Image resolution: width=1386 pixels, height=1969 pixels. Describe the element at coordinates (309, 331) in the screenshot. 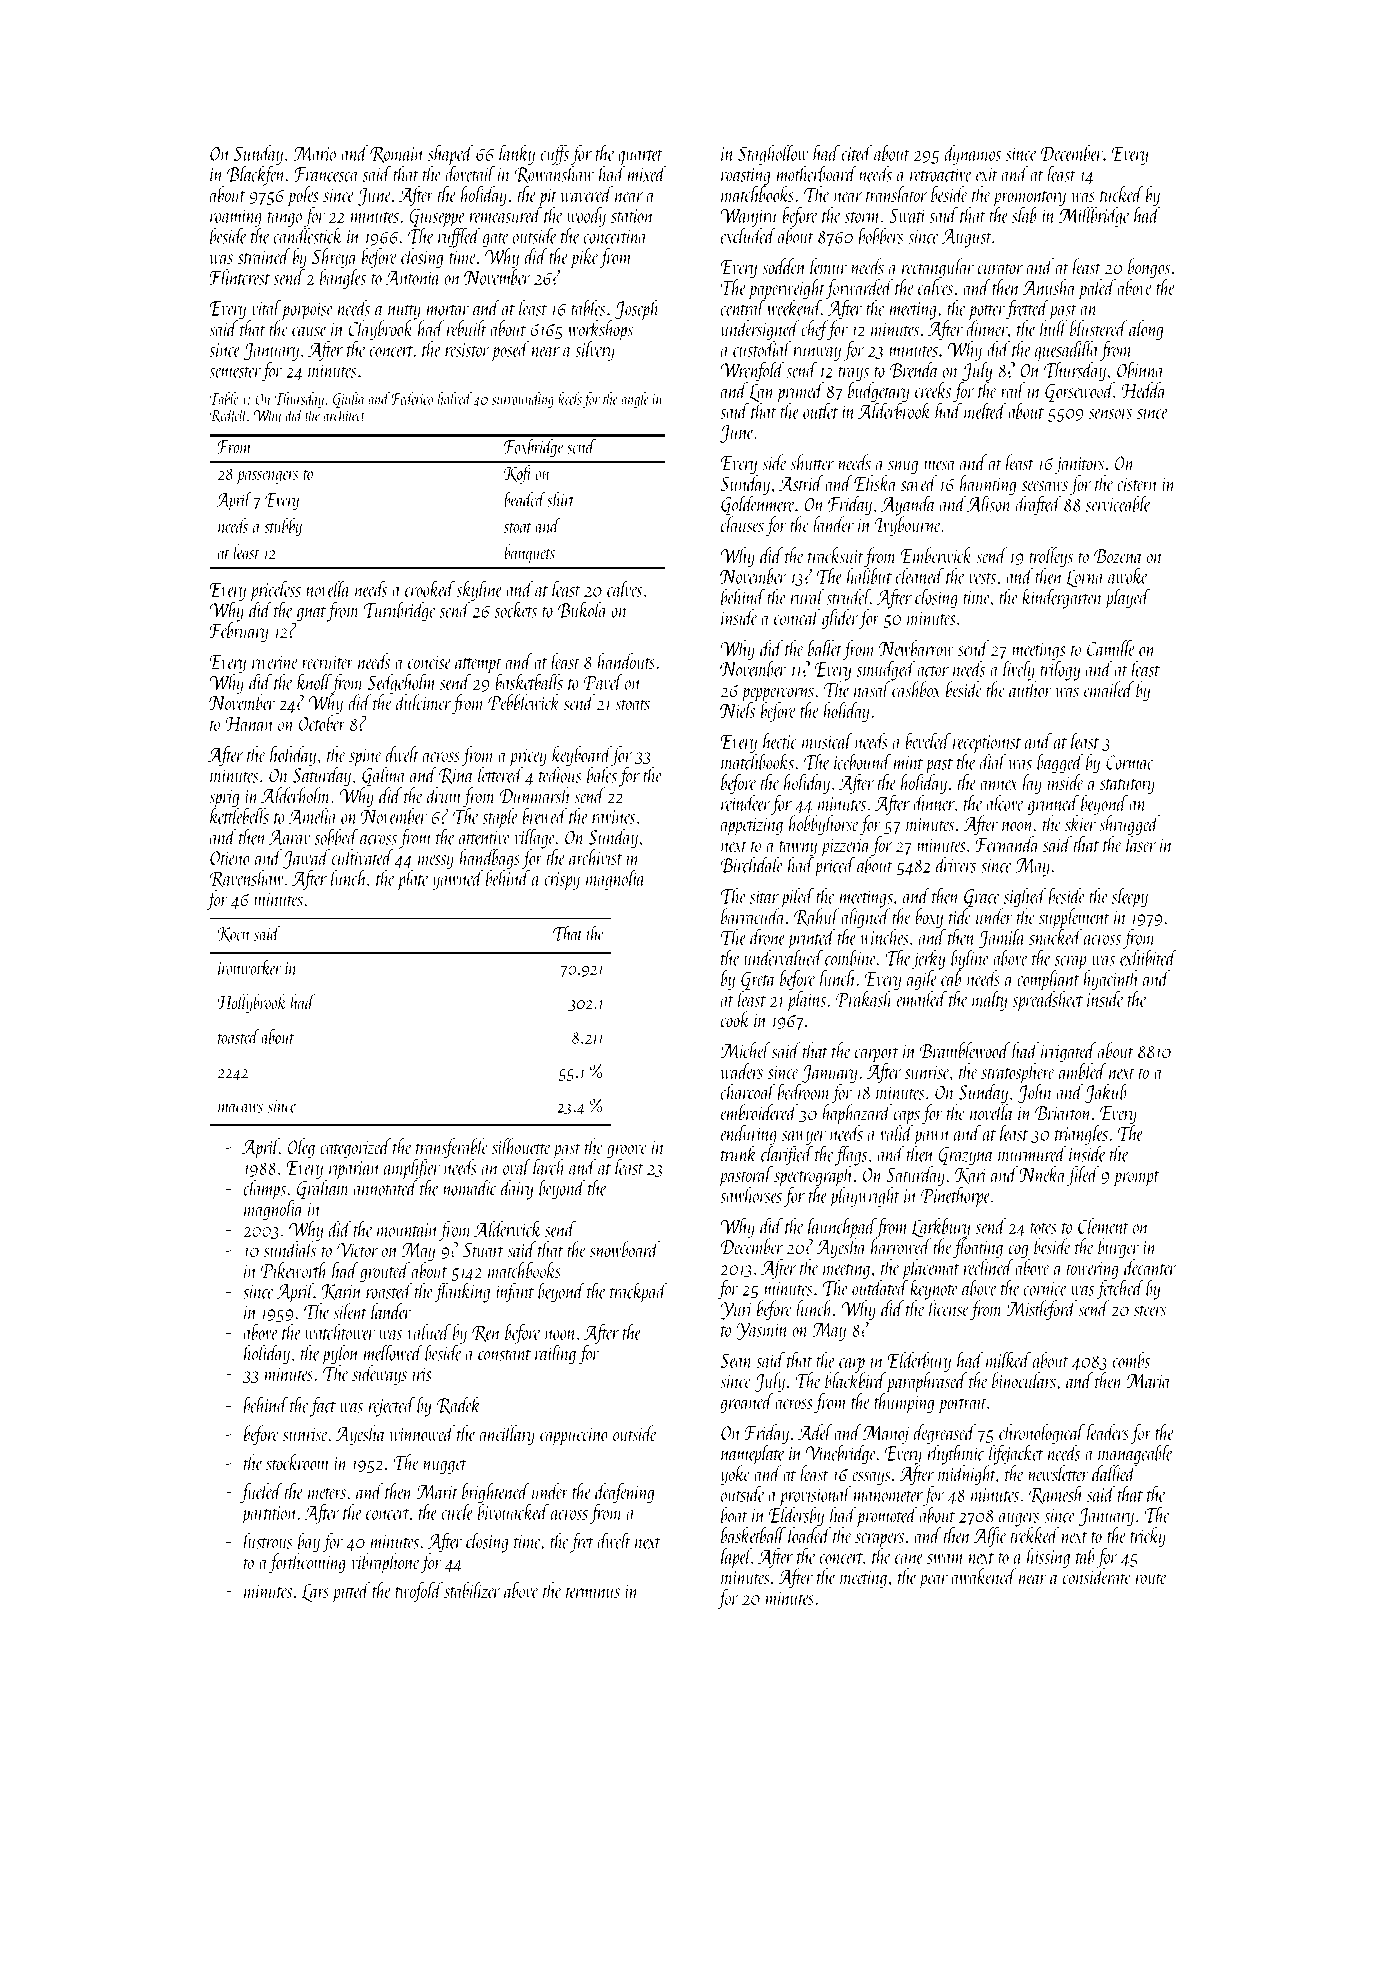

I see `cause` at that location.
